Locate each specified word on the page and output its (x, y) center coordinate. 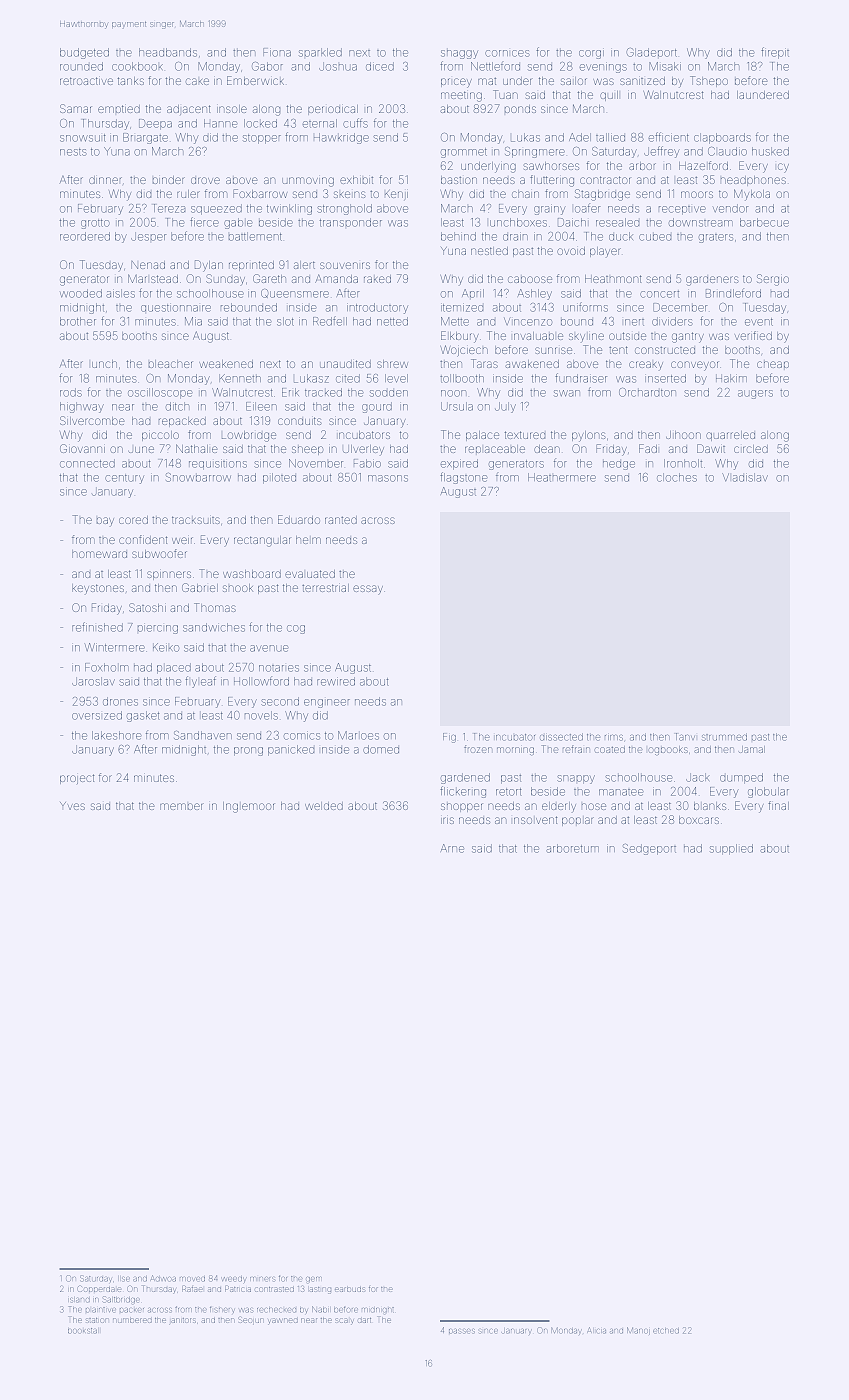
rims (614, 738)
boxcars (699, 820)
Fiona (277, 52)
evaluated (310, 574)
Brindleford (733, 293)
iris (447, 820)
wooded (81, 293)
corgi (591, 54)
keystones (98, 588)
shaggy (459, 54)
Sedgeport (649, 849)
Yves (72, 806)
